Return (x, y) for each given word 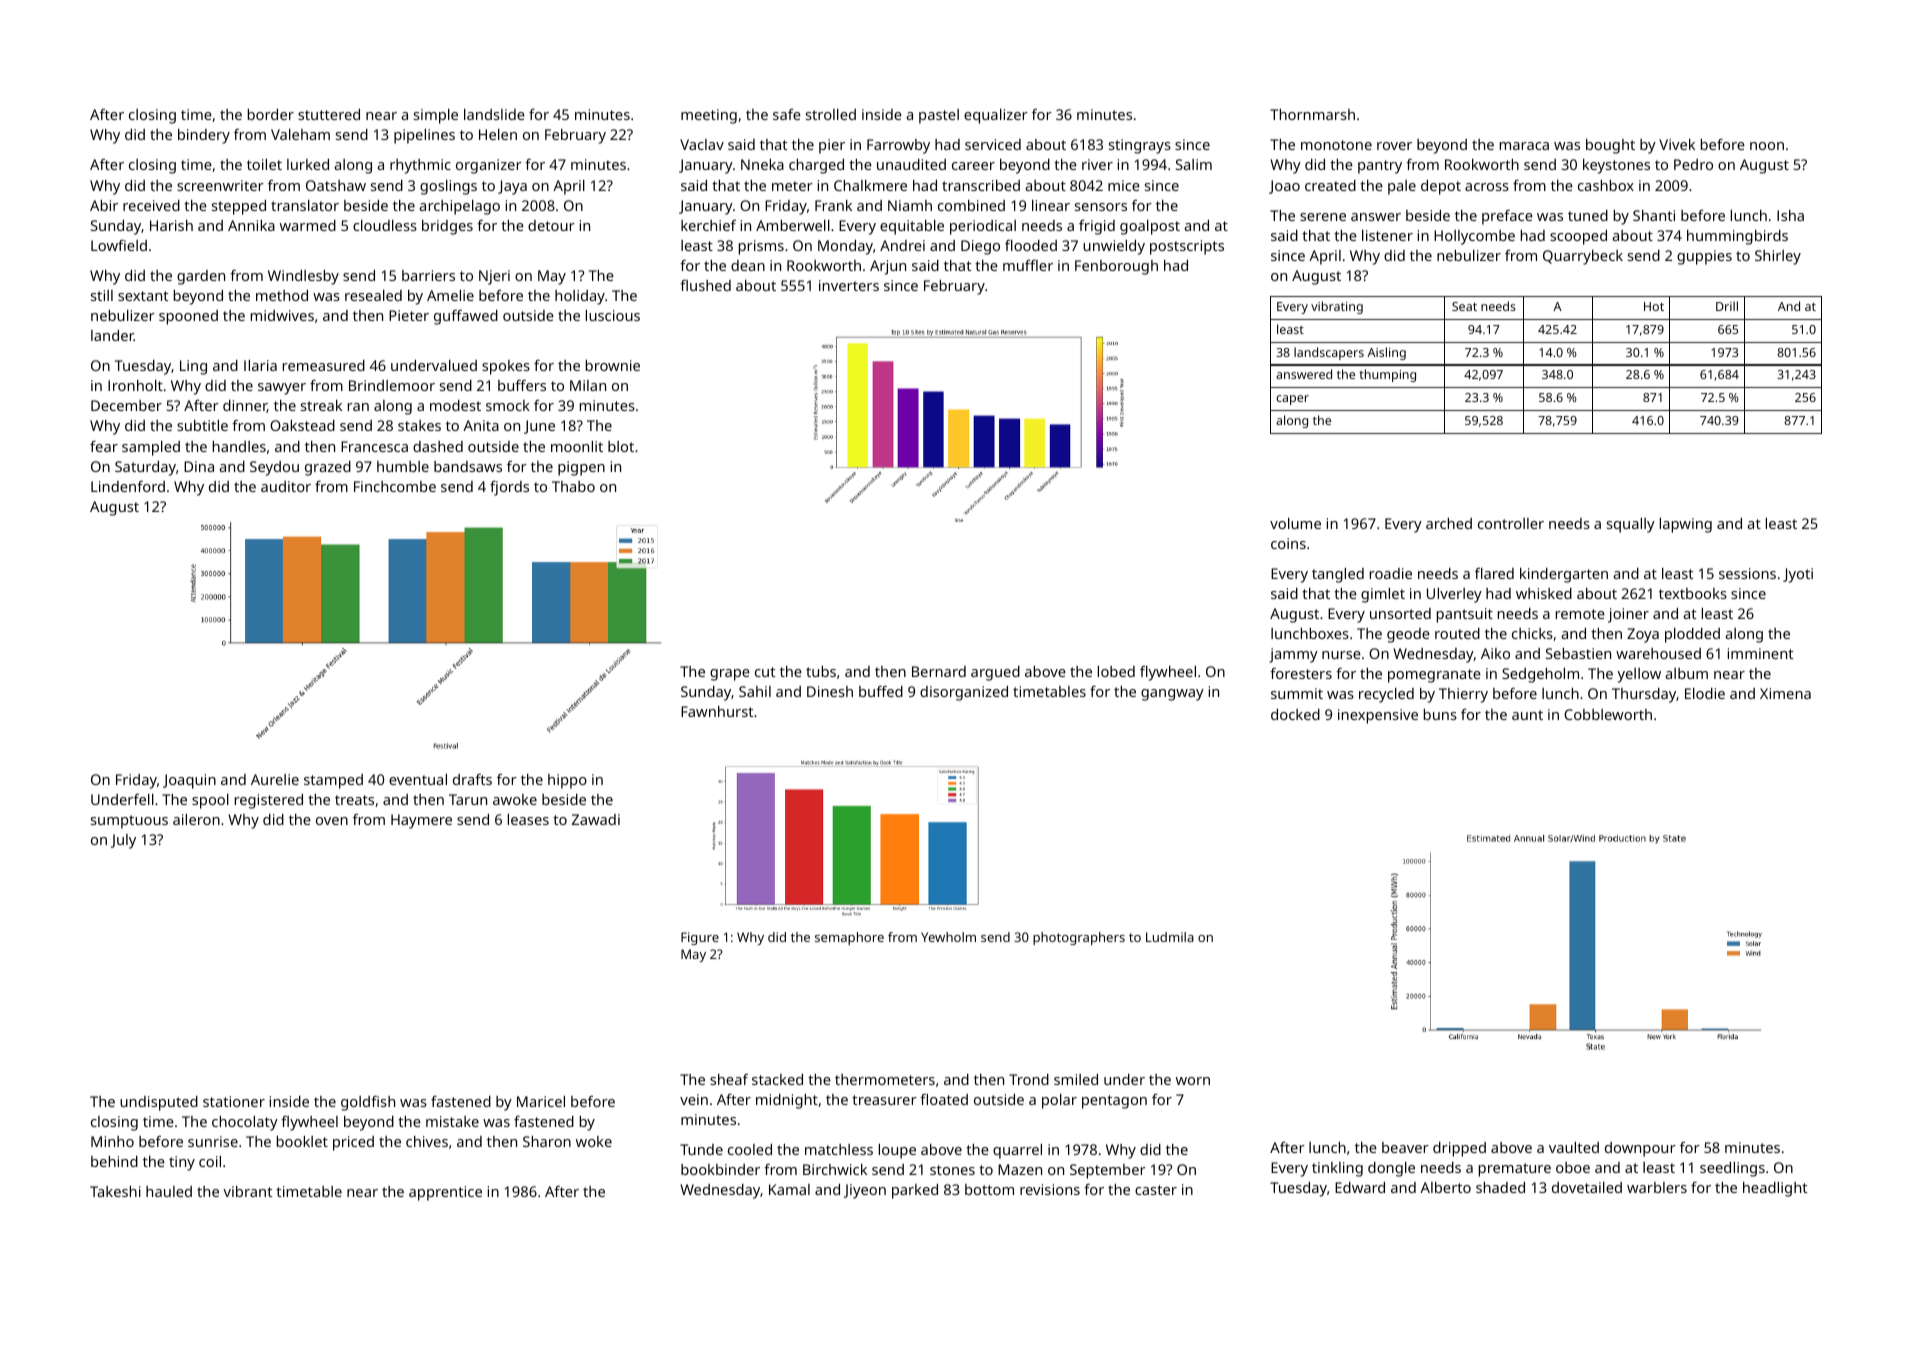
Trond (1029, 1079)
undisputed (159, 1103)
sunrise (213, 1141)
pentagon (1114, 1102)
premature (1515, 1170)
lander (112, 335)
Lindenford (128, 486)
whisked (1544, 593)
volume (1295, 523)
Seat (1464, 306)
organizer (489, 166)
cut (765, 672)
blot (621, 446)
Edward (1360, 1187)
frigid (1097, 227)
